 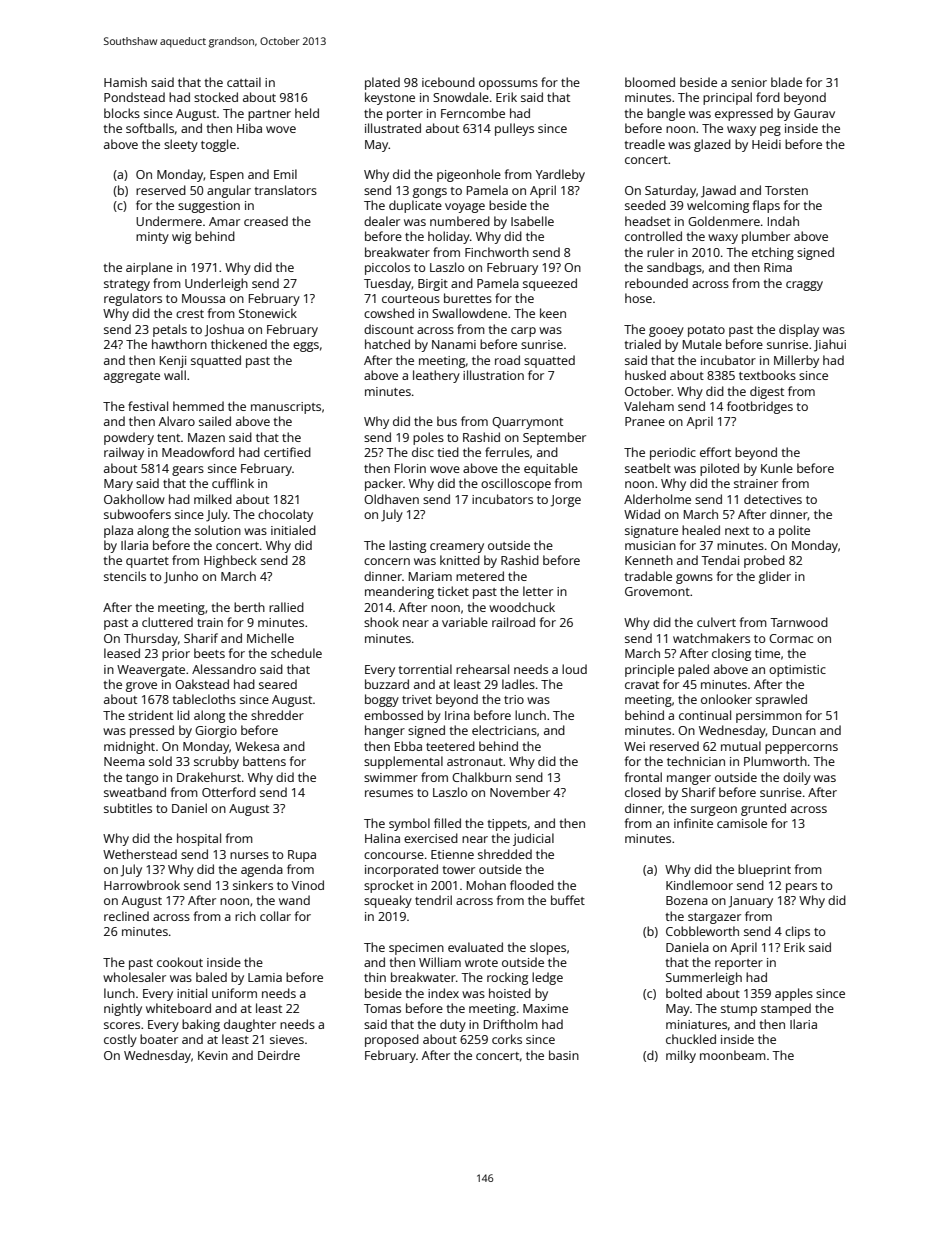 What do you see at coordinates (137, 514) in the image?
I see `subwoofers` at bounding box center [137, 514].
